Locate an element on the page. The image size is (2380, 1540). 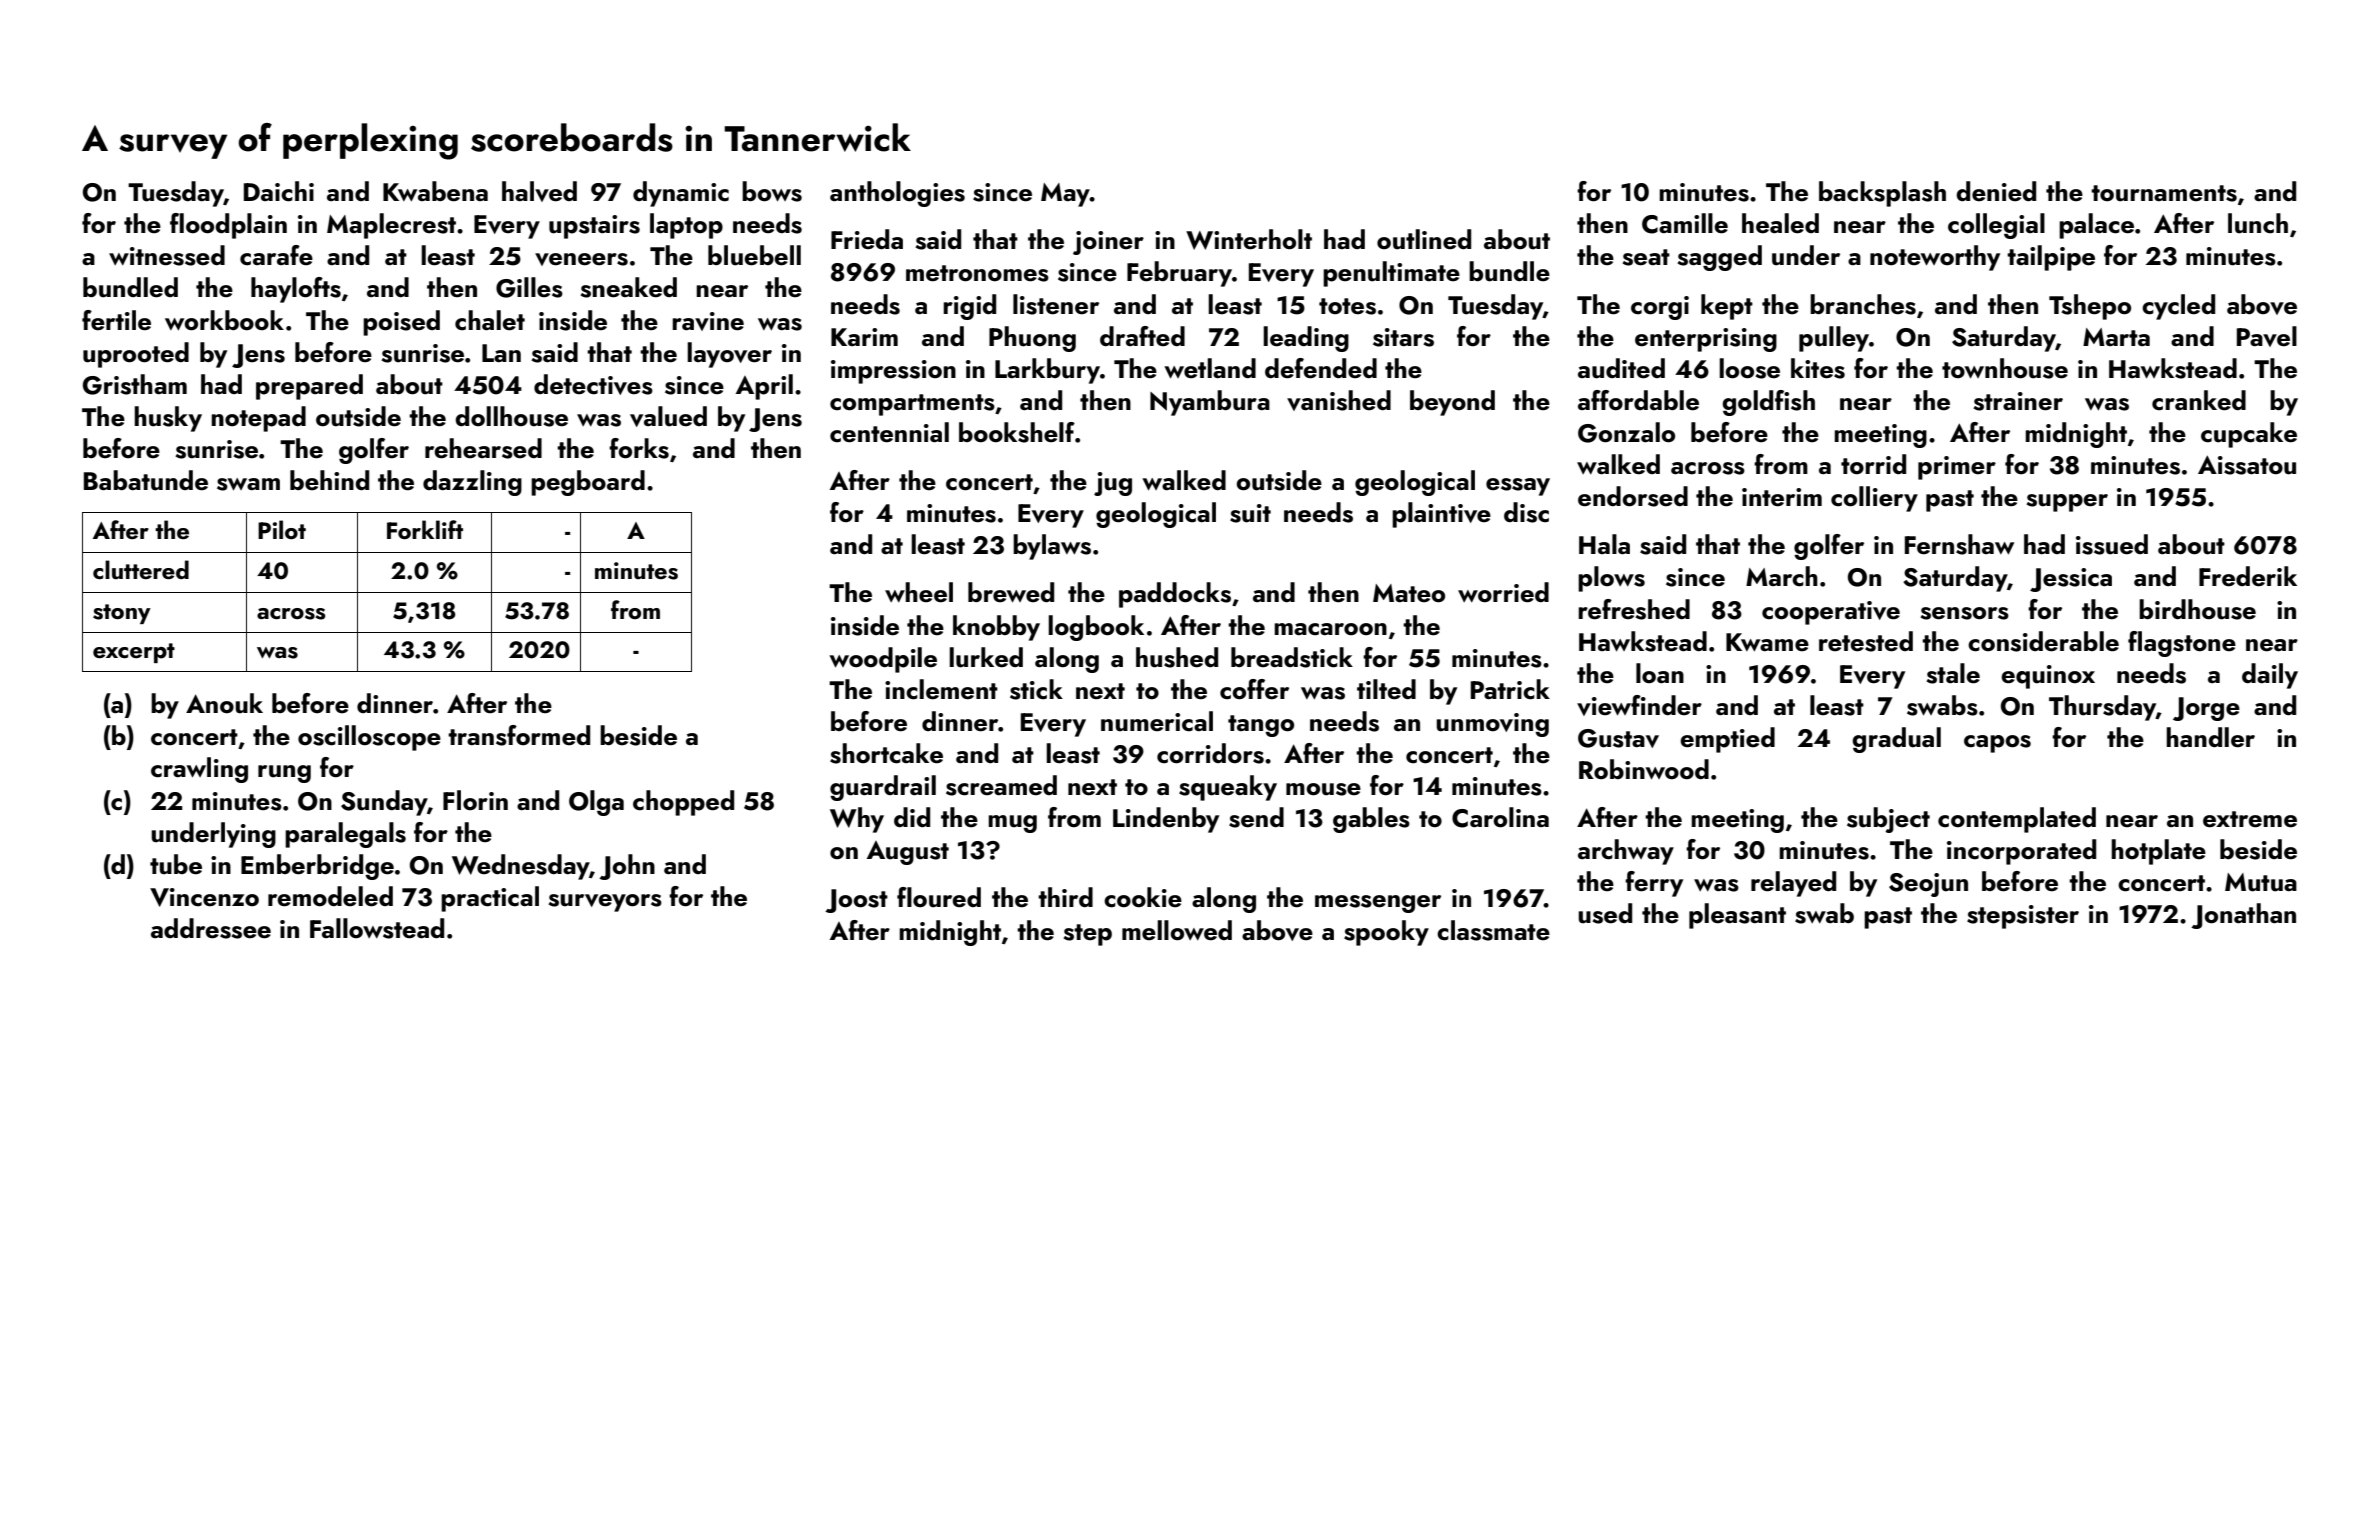
Fallowstead is located at coordinates (377, 928).
